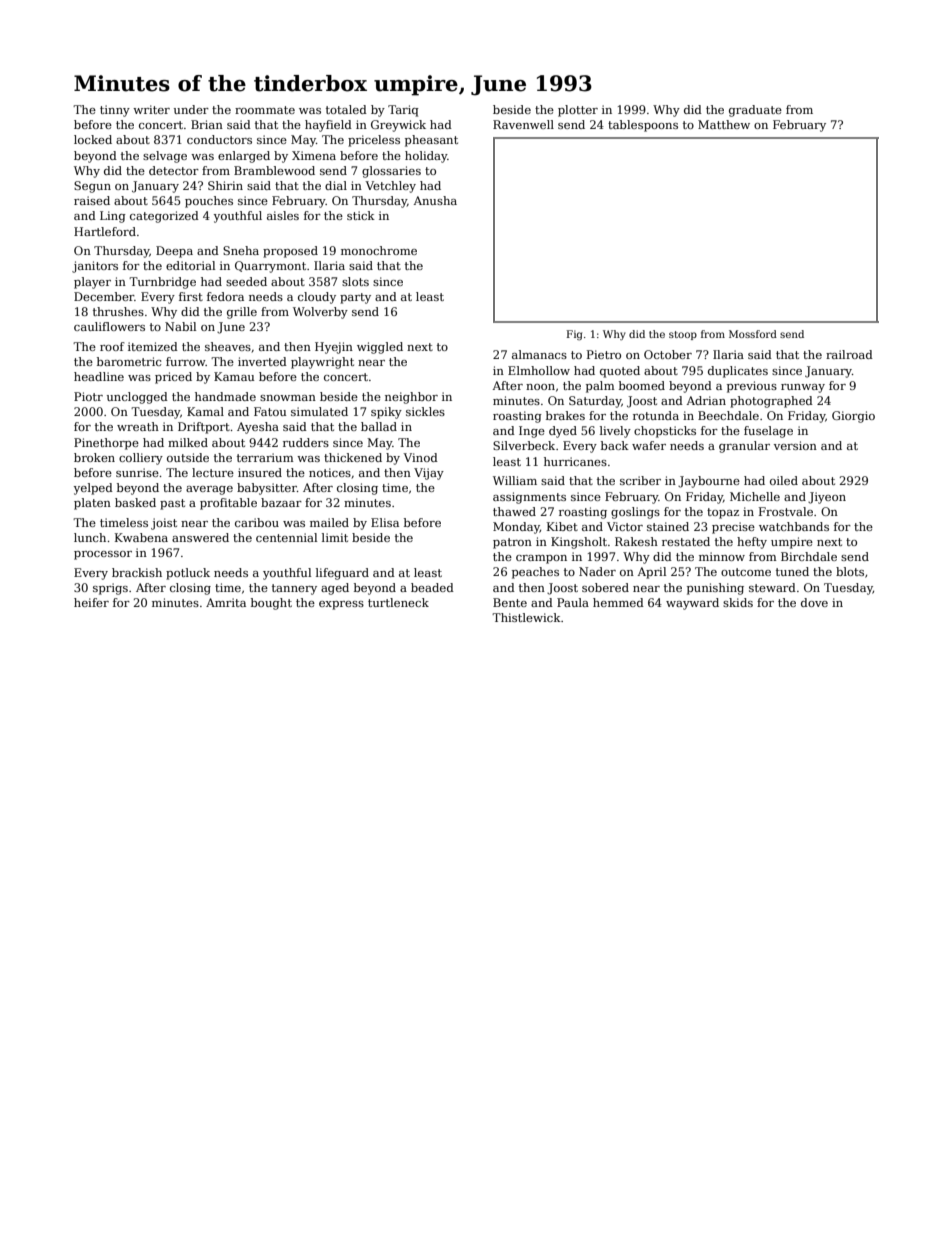 The width and height of the screenshot is (952, 1233). What do you see at coordinates (93, 139) in the screenshot?
I see `locked` at bounding box center [93, 139].
